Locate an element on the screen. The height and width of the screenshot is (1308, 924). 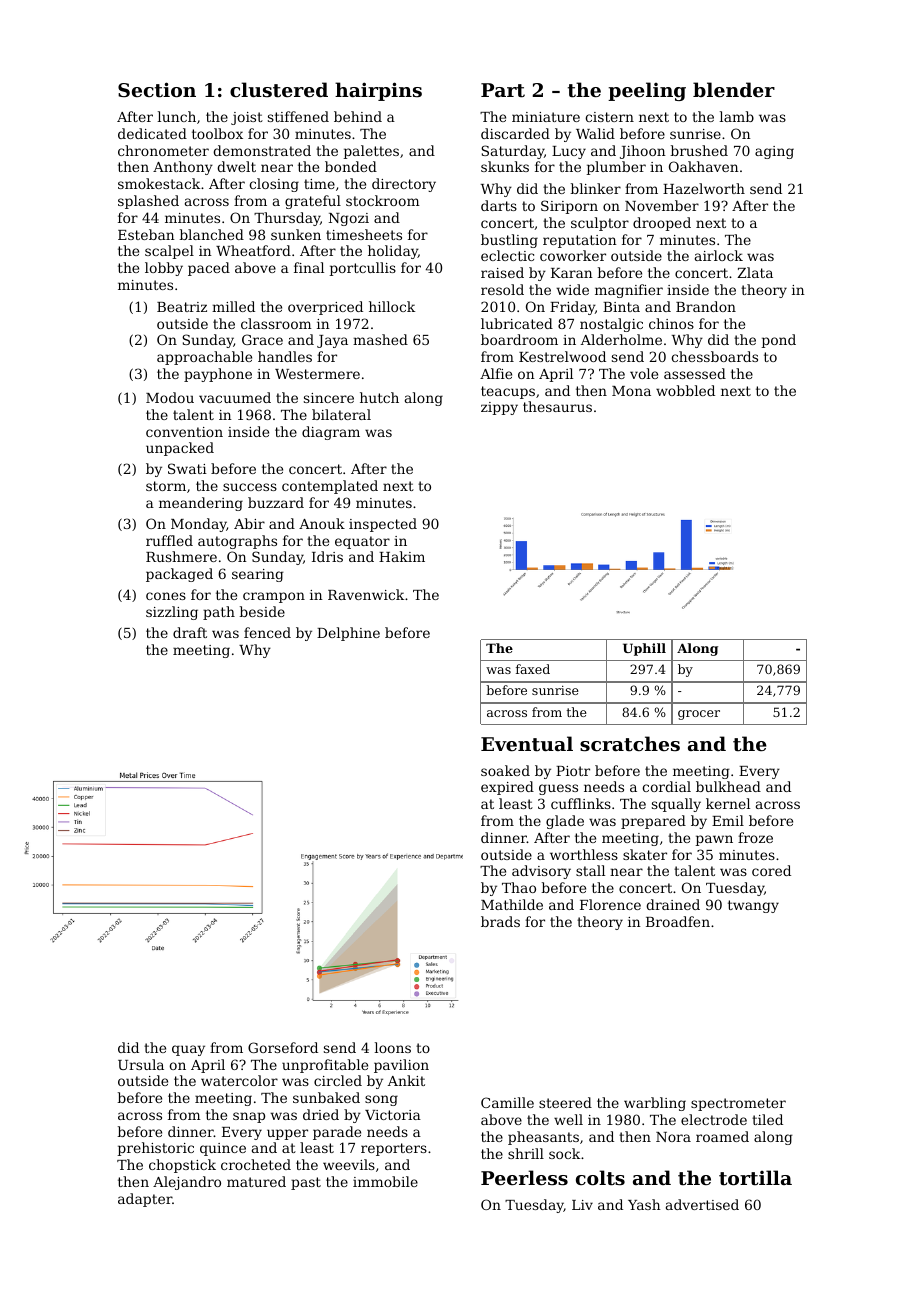
immobile is located at coordinates (385, 1181).
